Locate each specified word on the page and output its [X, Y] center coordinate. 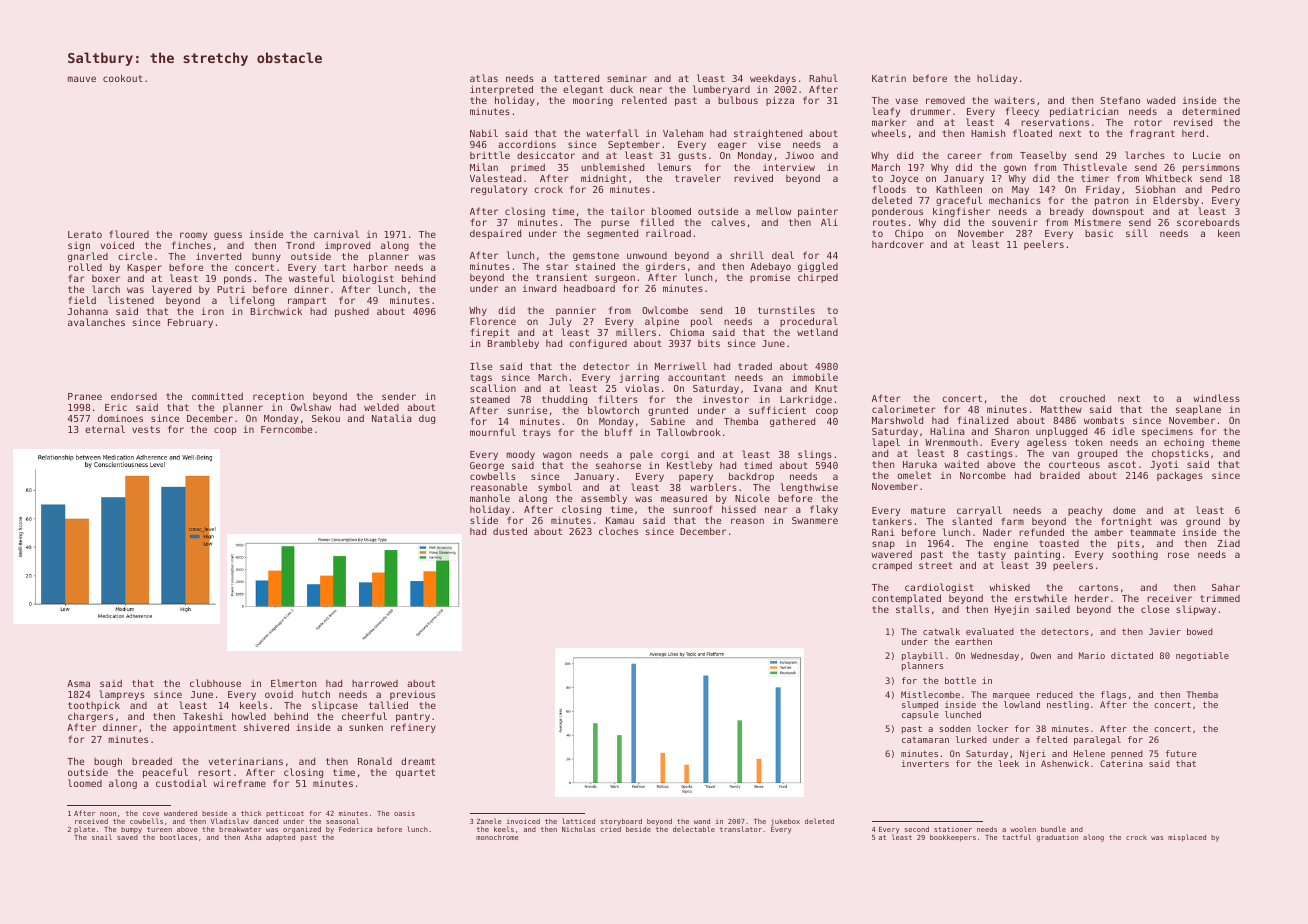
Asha [253, 837]
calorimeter [904, 409]
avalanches [96, 322]
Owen [1041, 655]
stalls [912, 609]
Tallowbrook [689, 432]
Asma [78, 683]
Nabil [484, 133]
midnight [604, 179]
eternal [105, 429]
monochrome [497, 837]
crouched [1082, 398]
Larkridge [806, 400]
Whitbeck [1169, 178]
